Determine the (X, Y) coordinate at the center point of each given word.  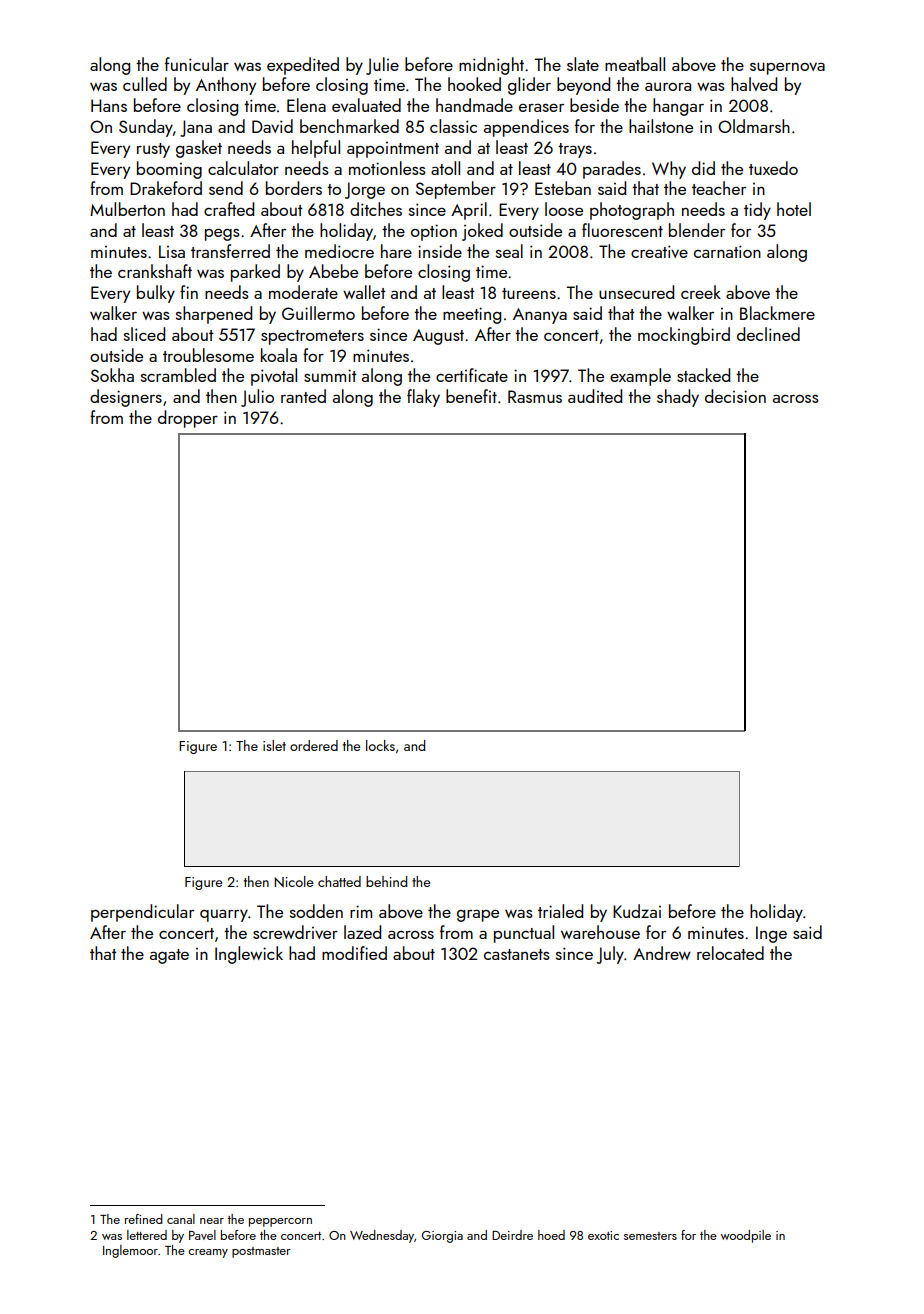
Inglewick (249, 955)
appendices (526, 128)
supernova (787, 68)
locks (380, 745)
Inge (771, 934)
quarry (224, 915)
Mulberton (127, 209)
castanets (517, 954)
